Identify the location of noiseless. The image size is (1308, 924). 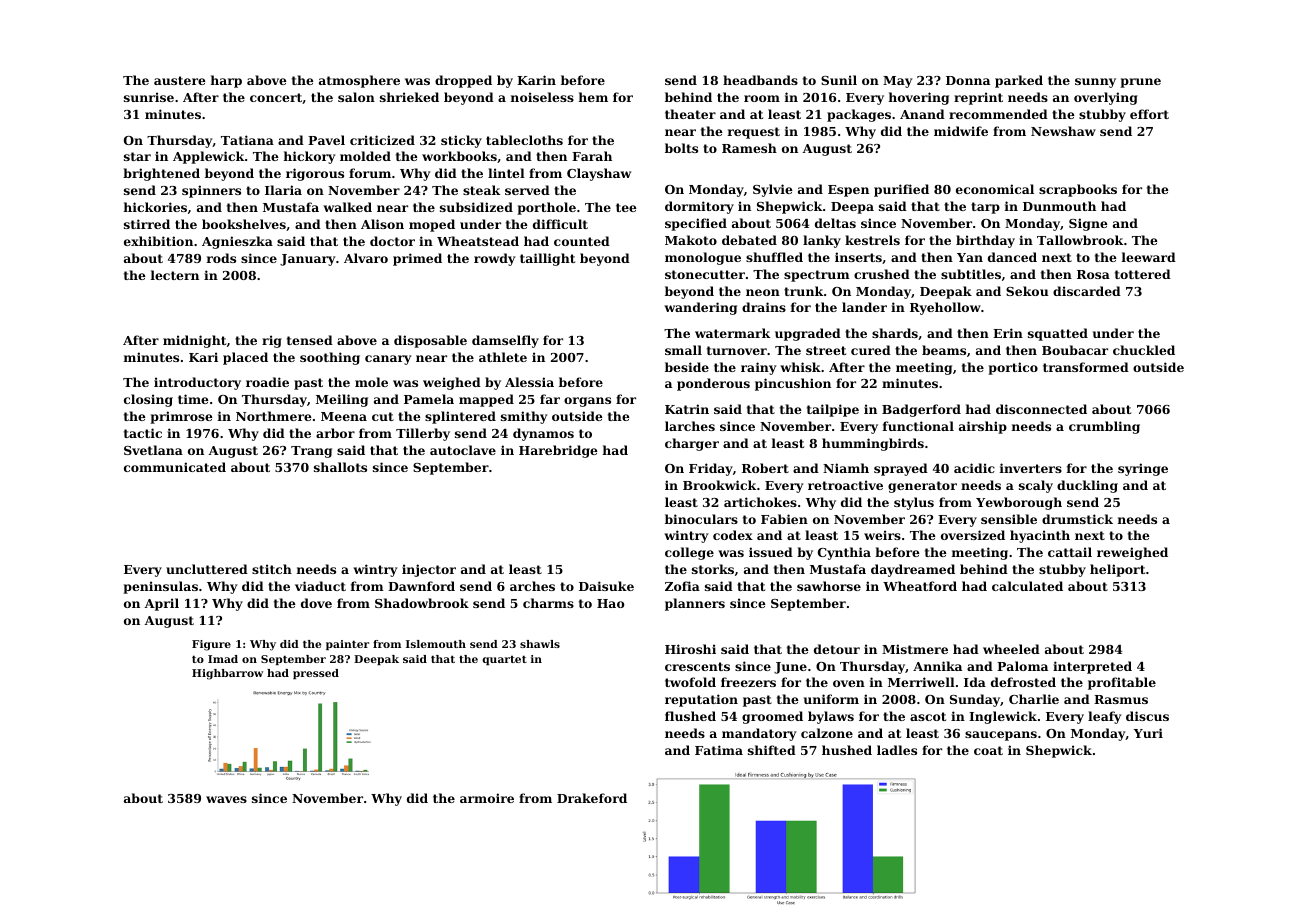
(542, 97).
